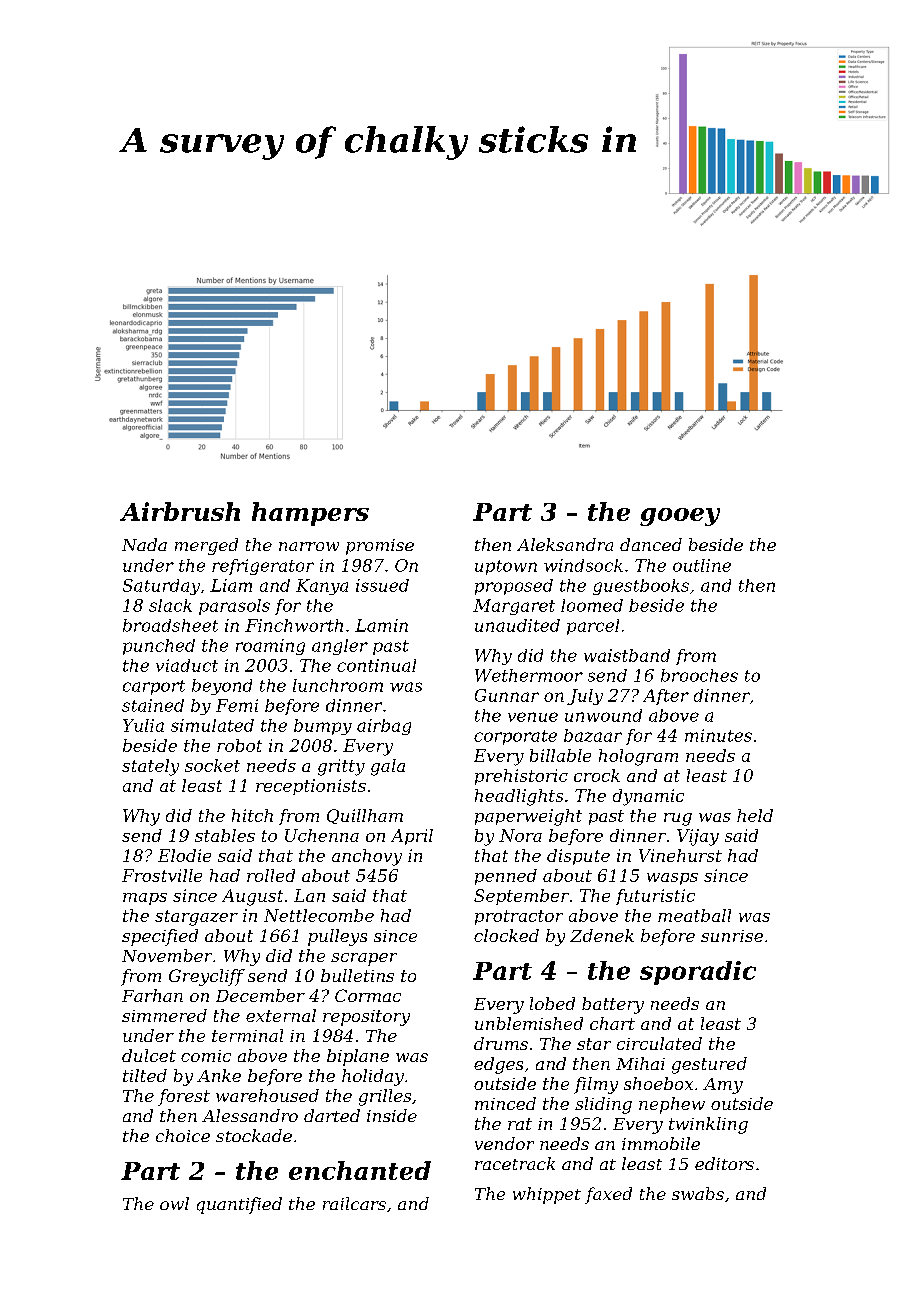 The image size is (908, 1316). I want to click on Mihai, so click(640, 1063).
